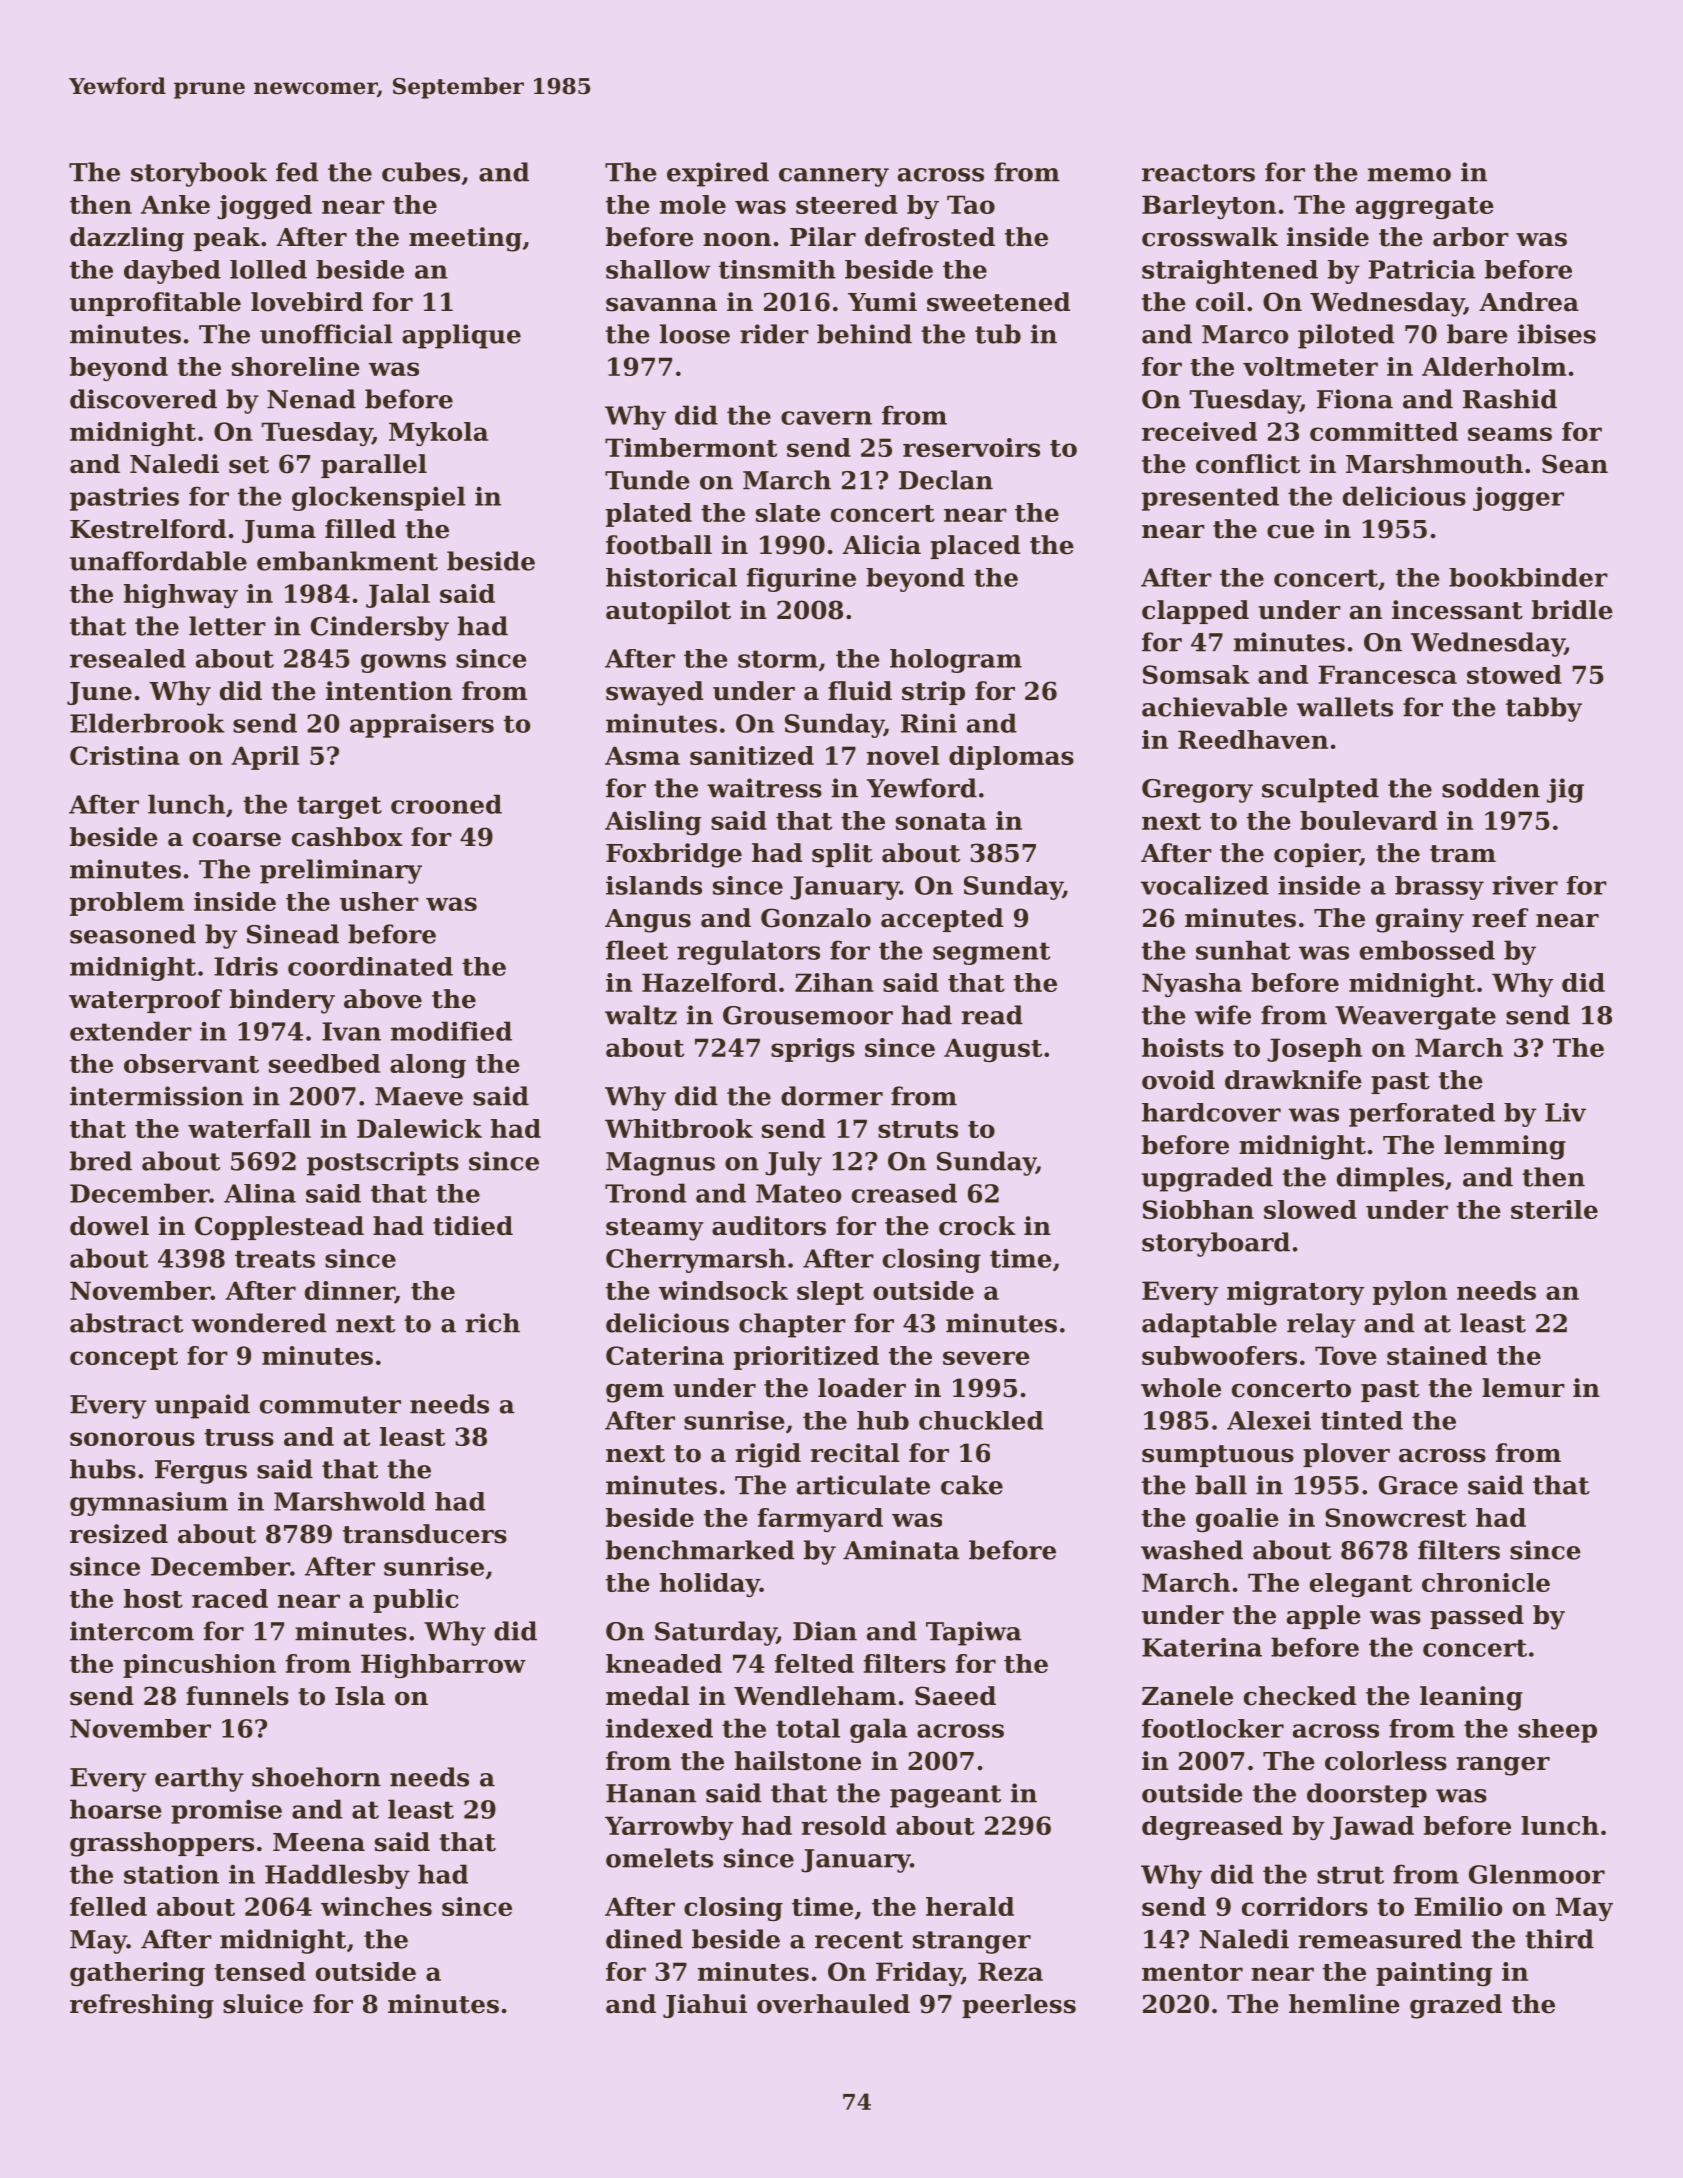 The height and width of the document is (2178, 1683). What do you see at coordinates (833, 2004) in the document?
I see `overhauled` at bounding box center [833, 2004].
